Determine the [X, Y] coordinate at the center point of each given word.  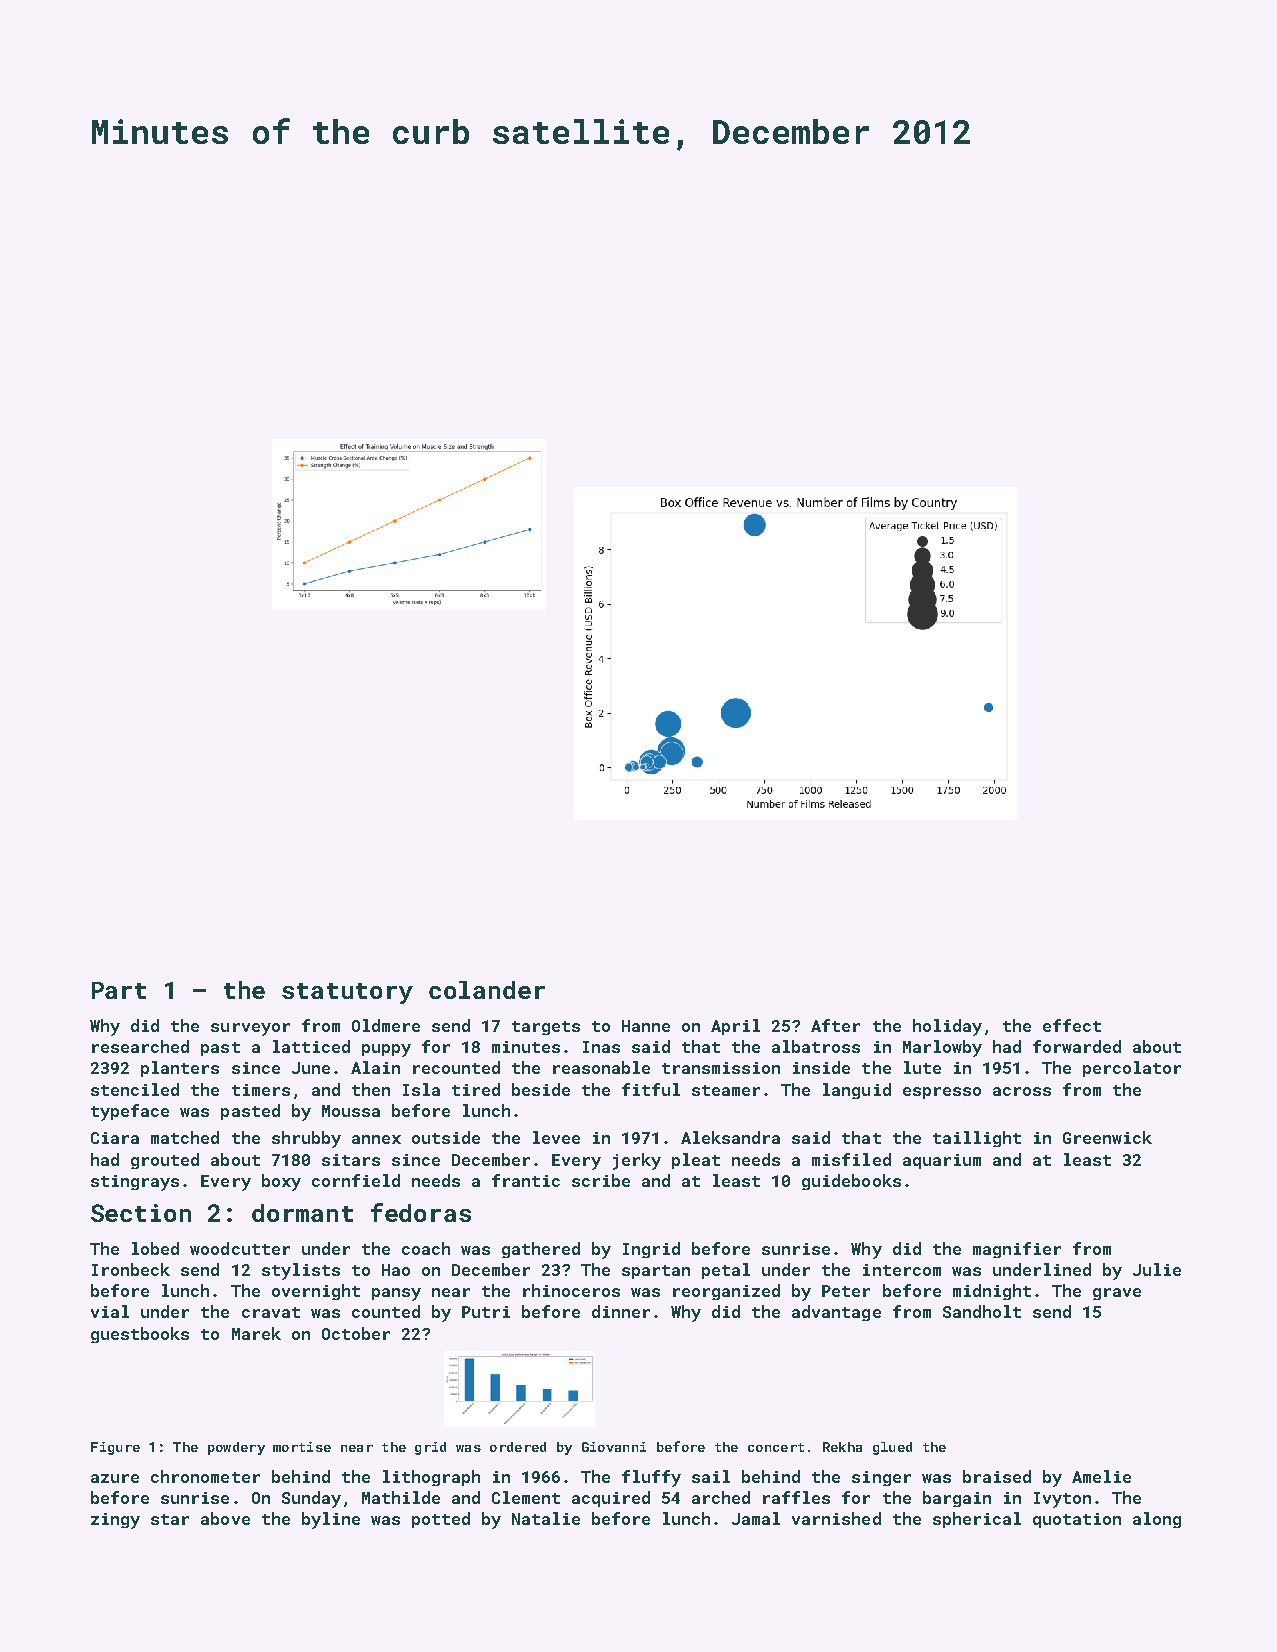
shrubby [306, 1139]
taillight [977, 1139]
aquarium [942, 1161]
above [225, 1518]
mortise [302, 1447]
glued [892, 1448]
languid [857, 1091]
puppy [386, 1050]
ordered [518, 1447]
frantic [526, 1180]
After [835, 1025]
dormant [302, 1213]
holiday [947, 1027]
